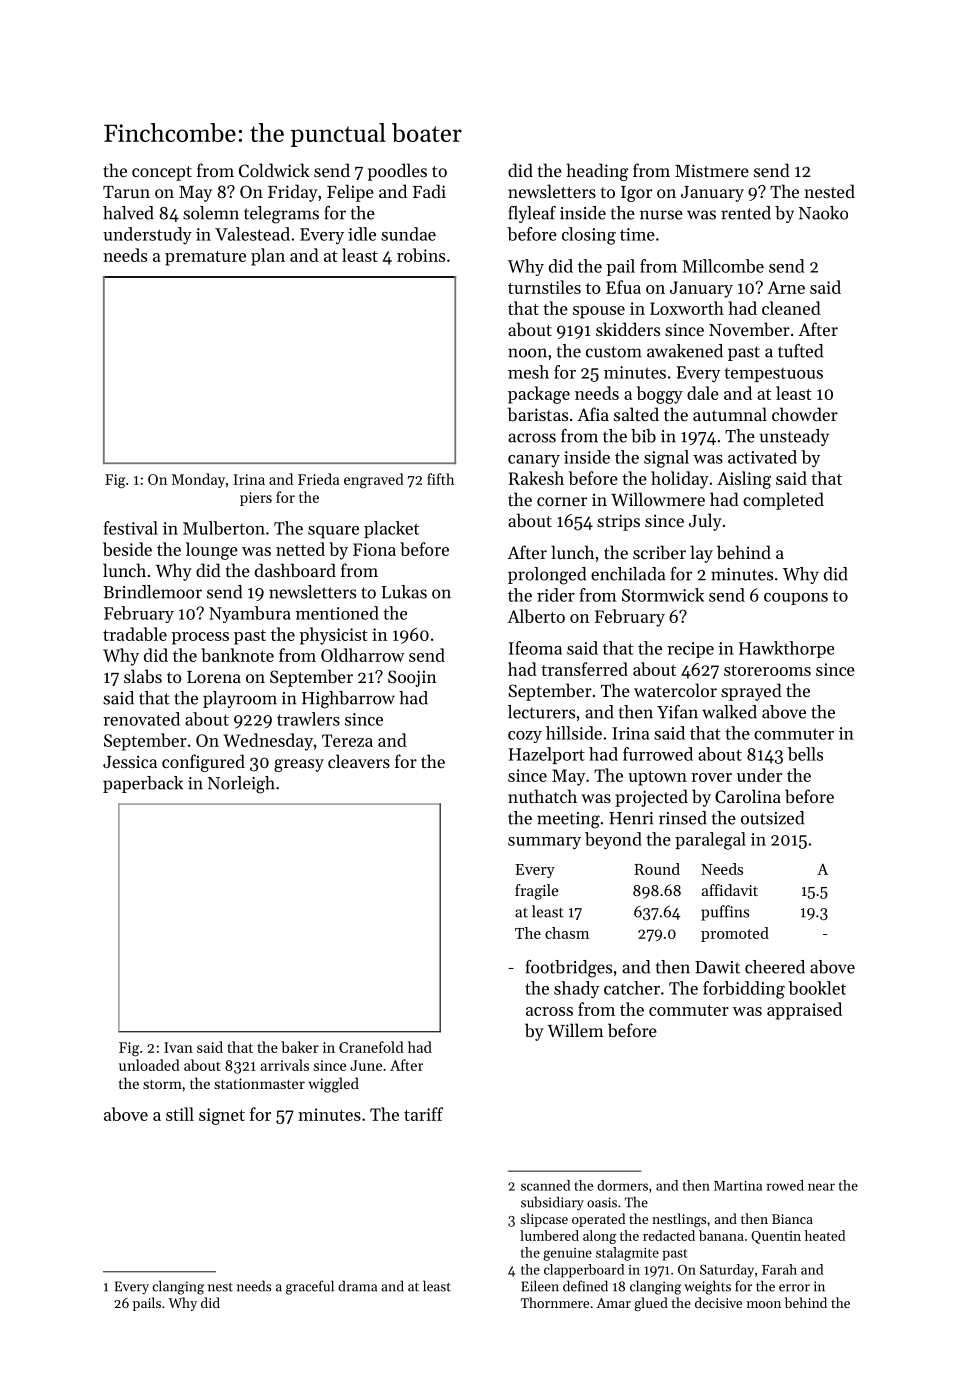 The width and height of the screenshot is (964, 1396). I want to click on graceful, so click(310, 1287).
